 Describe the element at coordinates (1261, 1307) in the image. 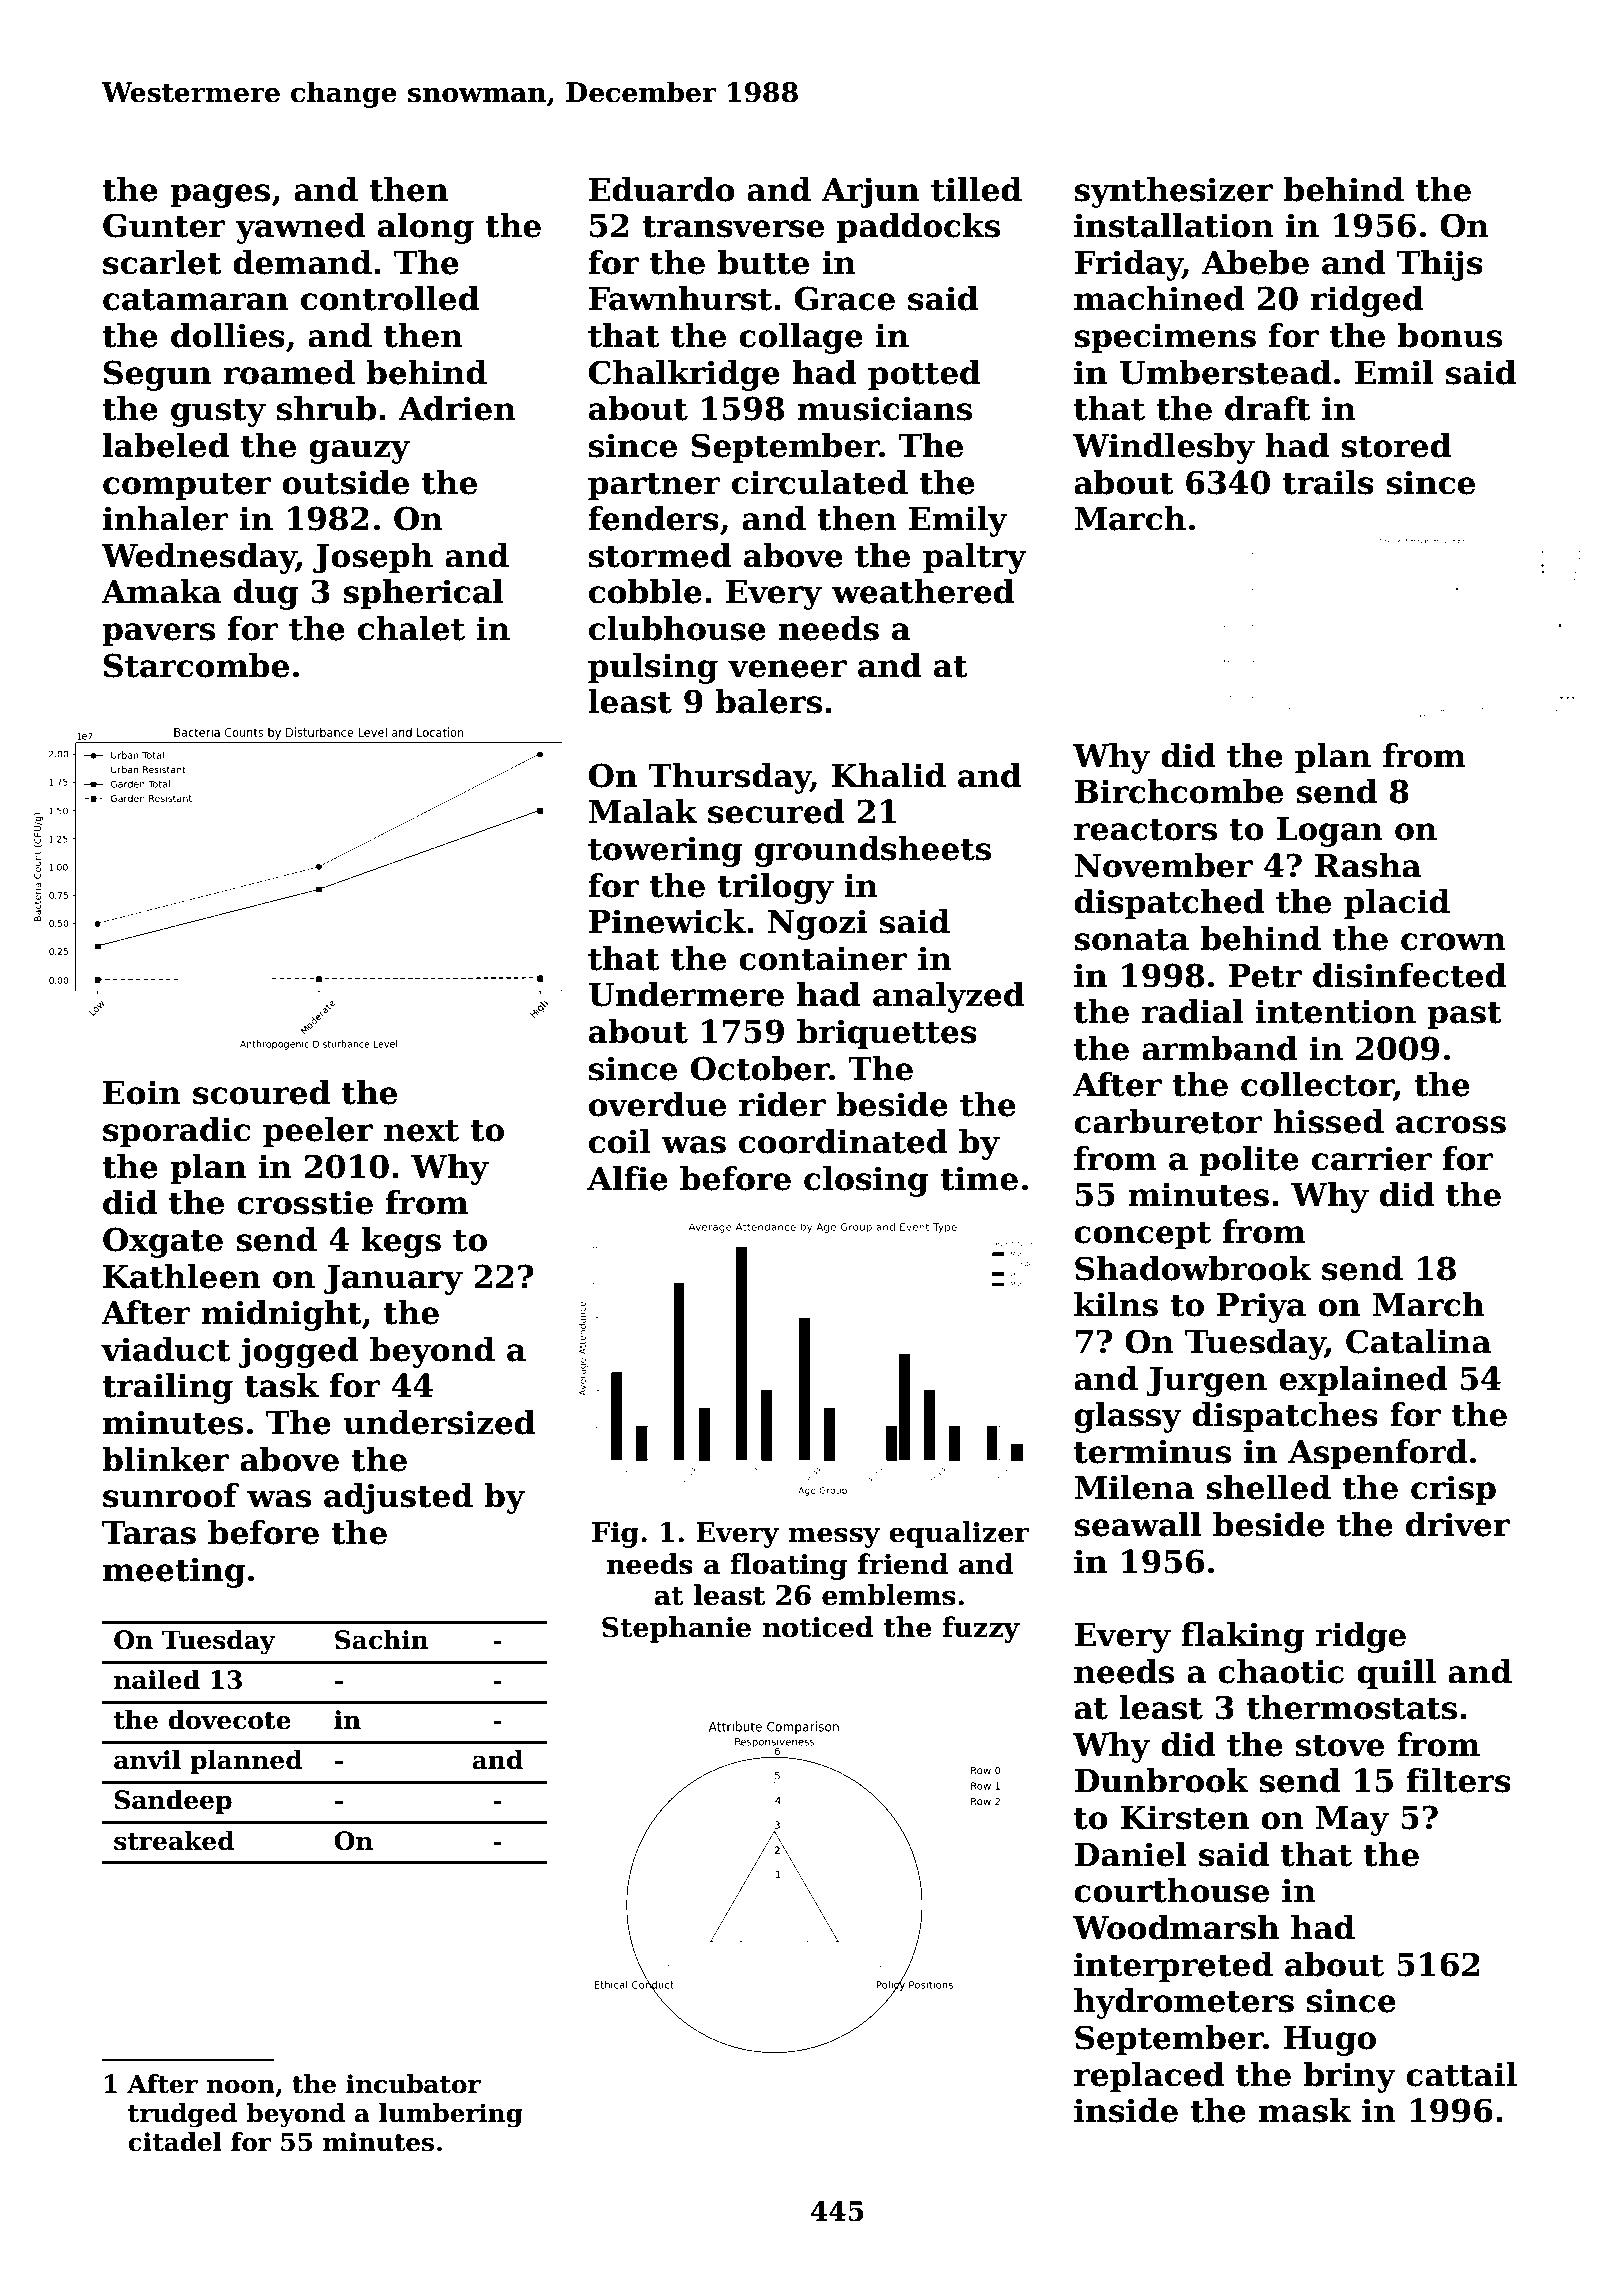

I see `Priya` at that location.
